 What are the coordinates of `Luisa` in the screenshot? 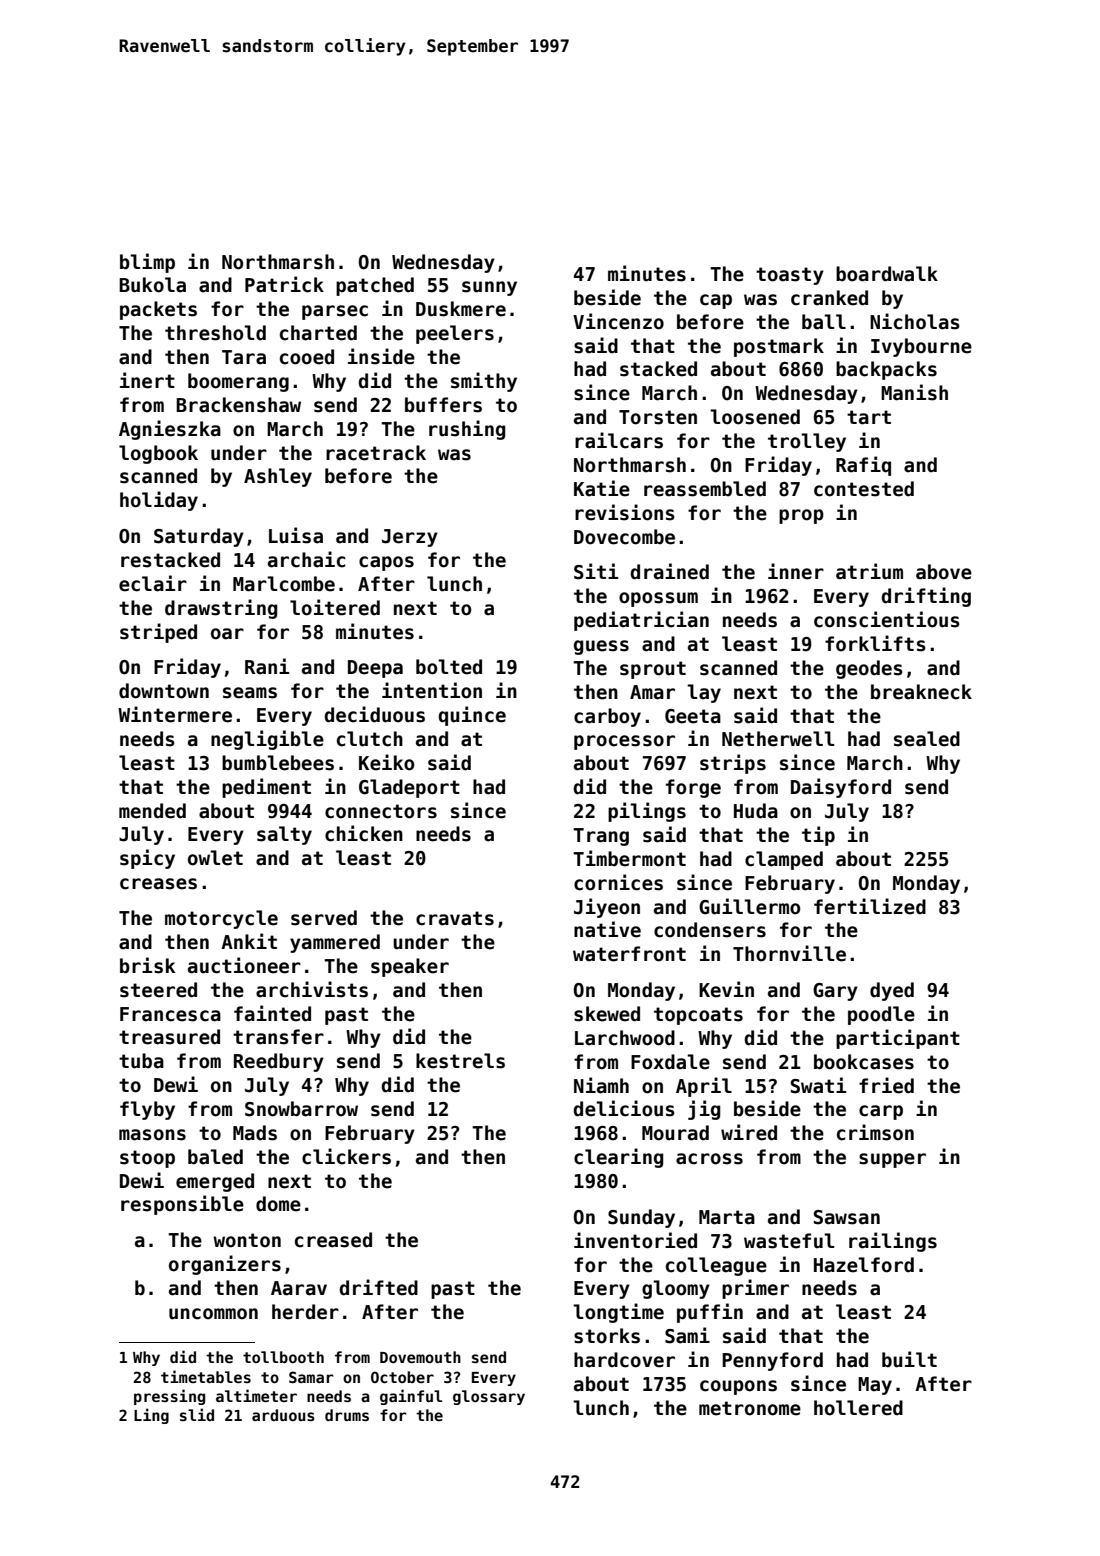 It's located at (296, 535).
